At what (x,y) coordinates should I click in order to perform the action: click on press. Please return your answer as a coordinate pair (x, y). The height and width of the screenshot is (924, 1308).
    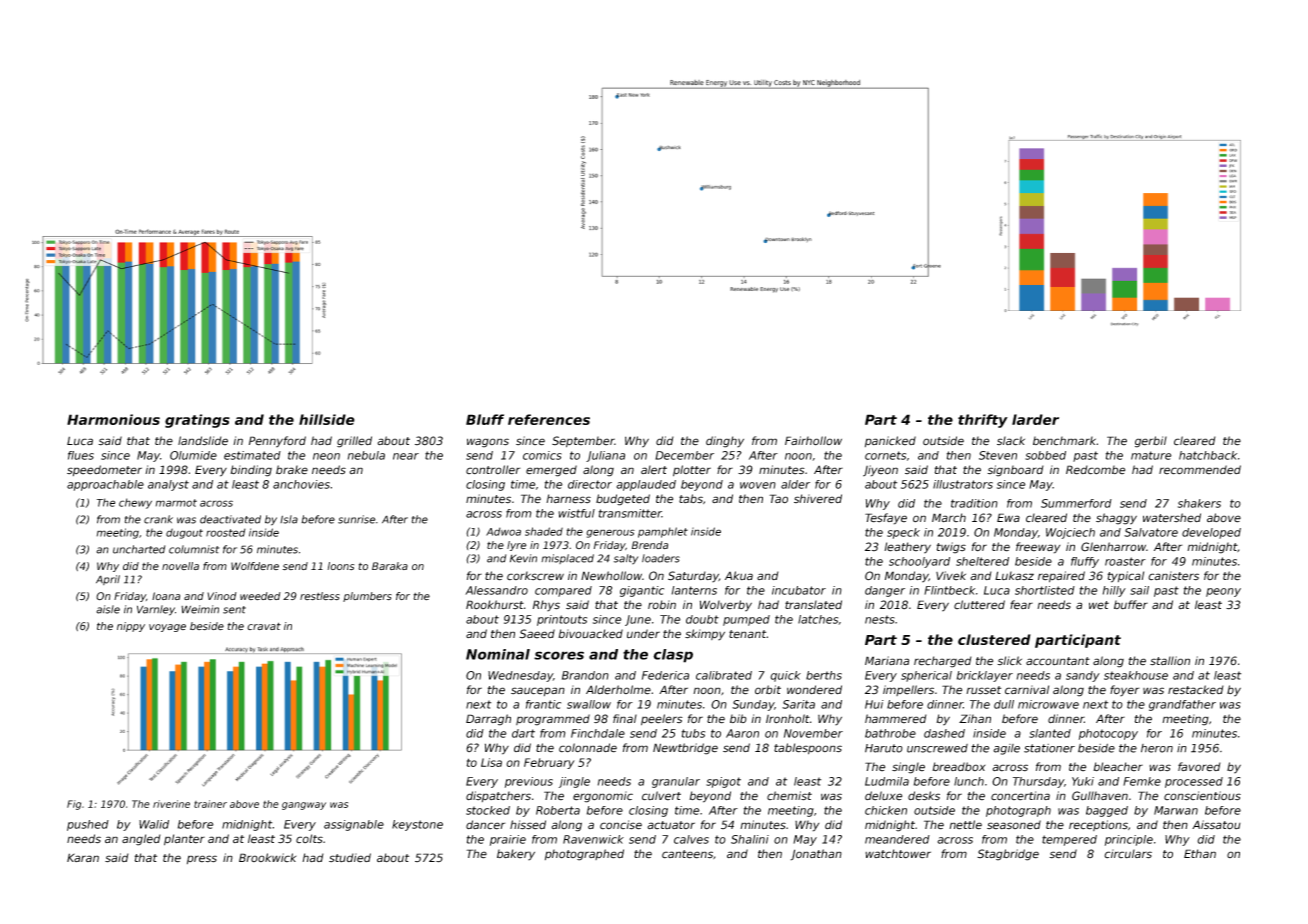
    Looking at the image, I should click on (202, 859).
